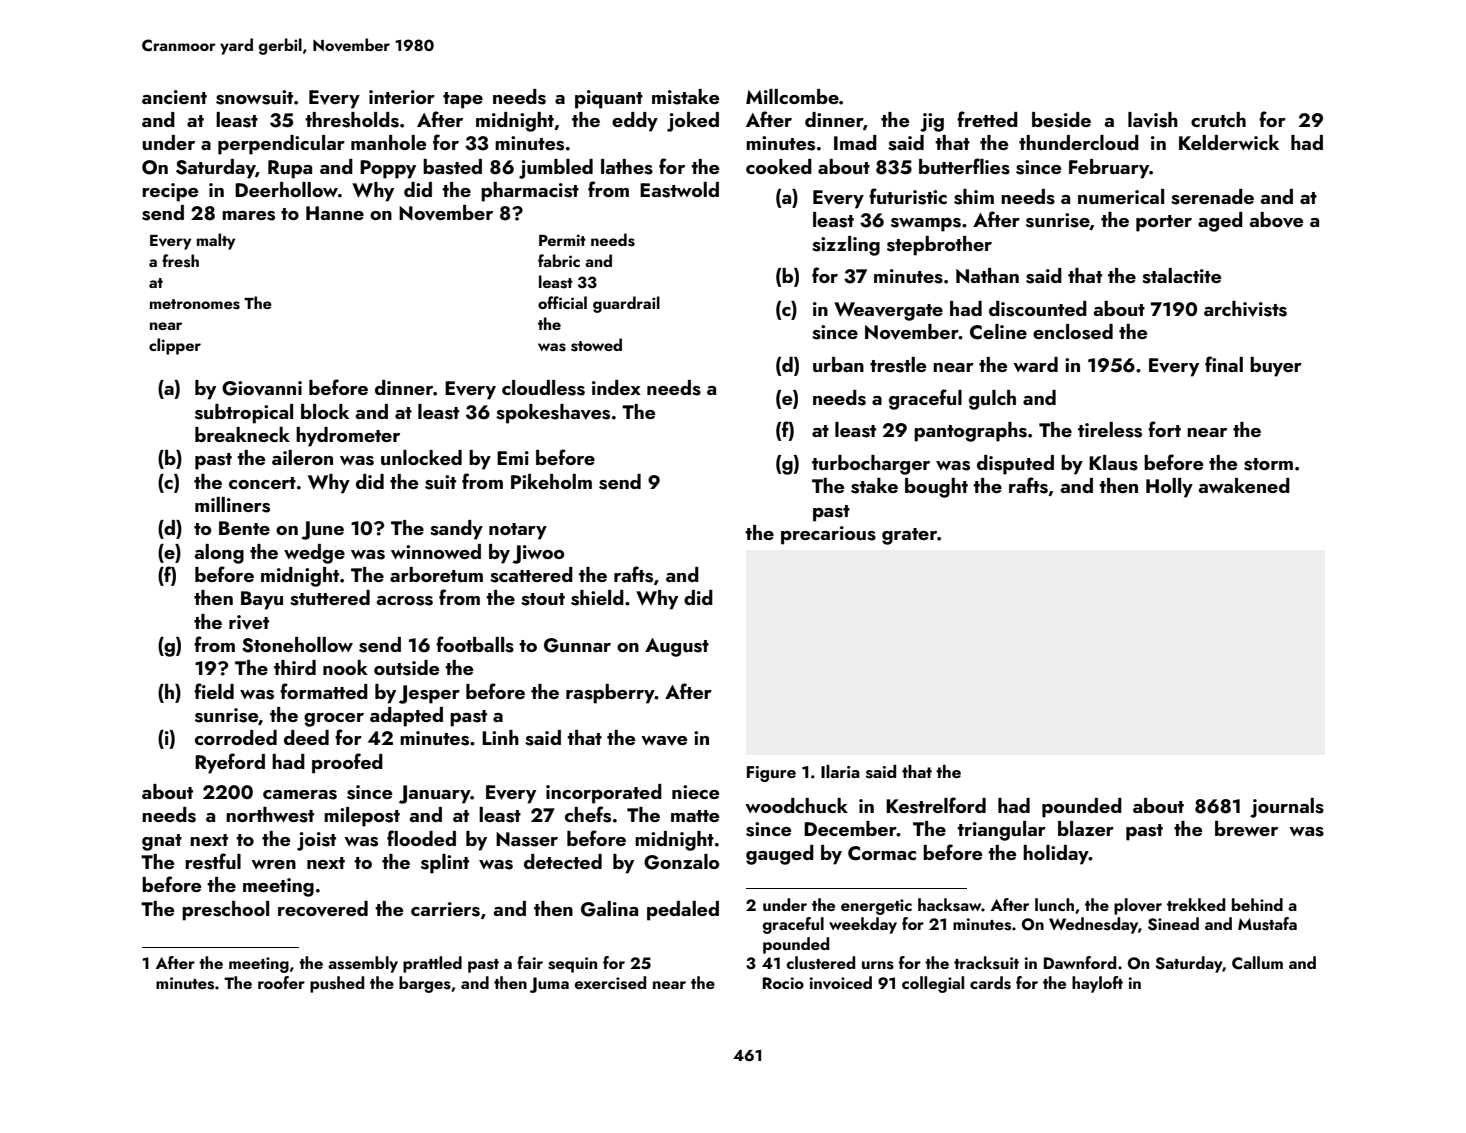  I want to click on final, so click(1224, 364).
